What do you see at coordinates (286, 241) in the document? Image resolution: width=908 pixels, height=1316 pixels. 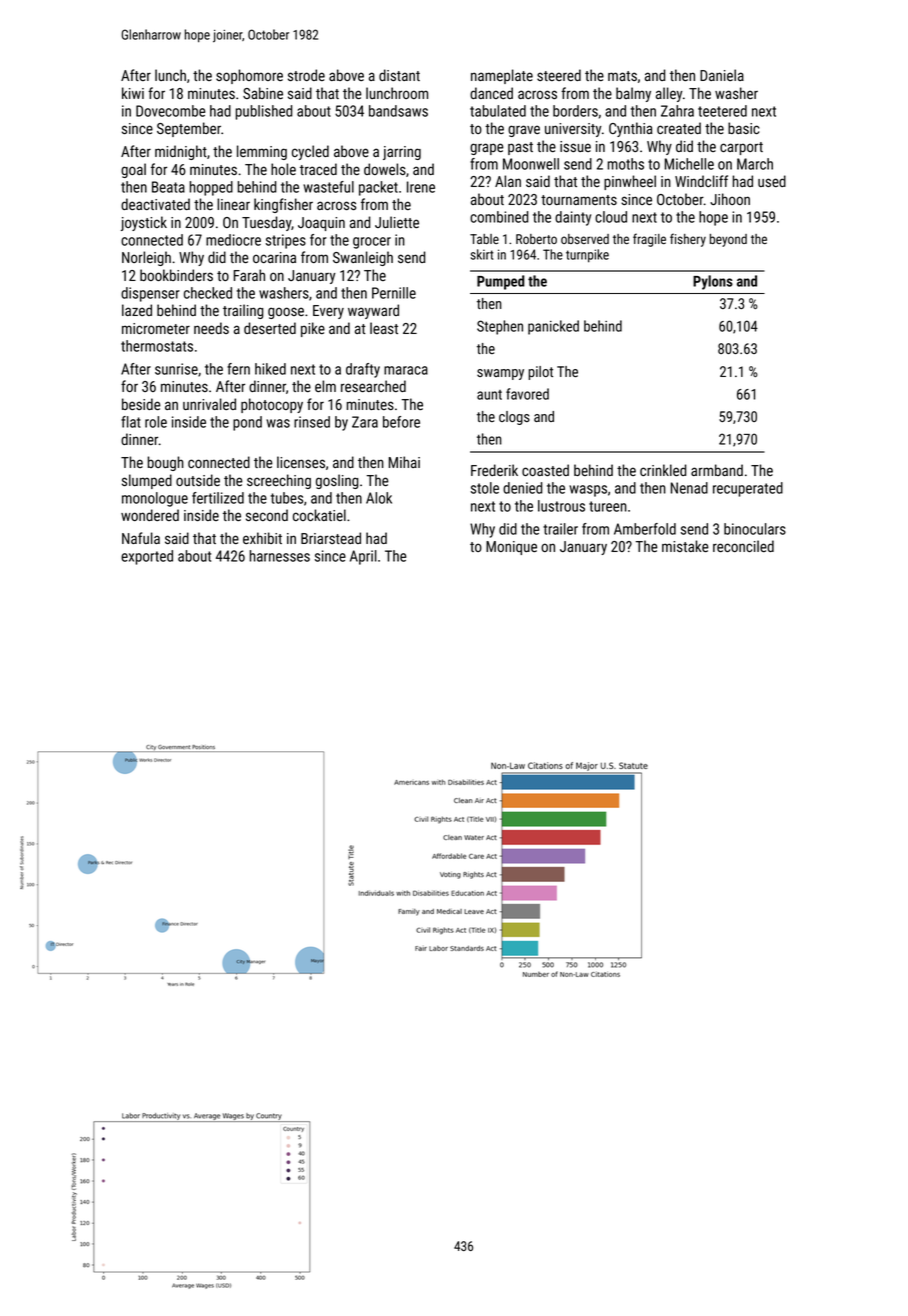 I see `stripes` at bounding box center [286, 241].
